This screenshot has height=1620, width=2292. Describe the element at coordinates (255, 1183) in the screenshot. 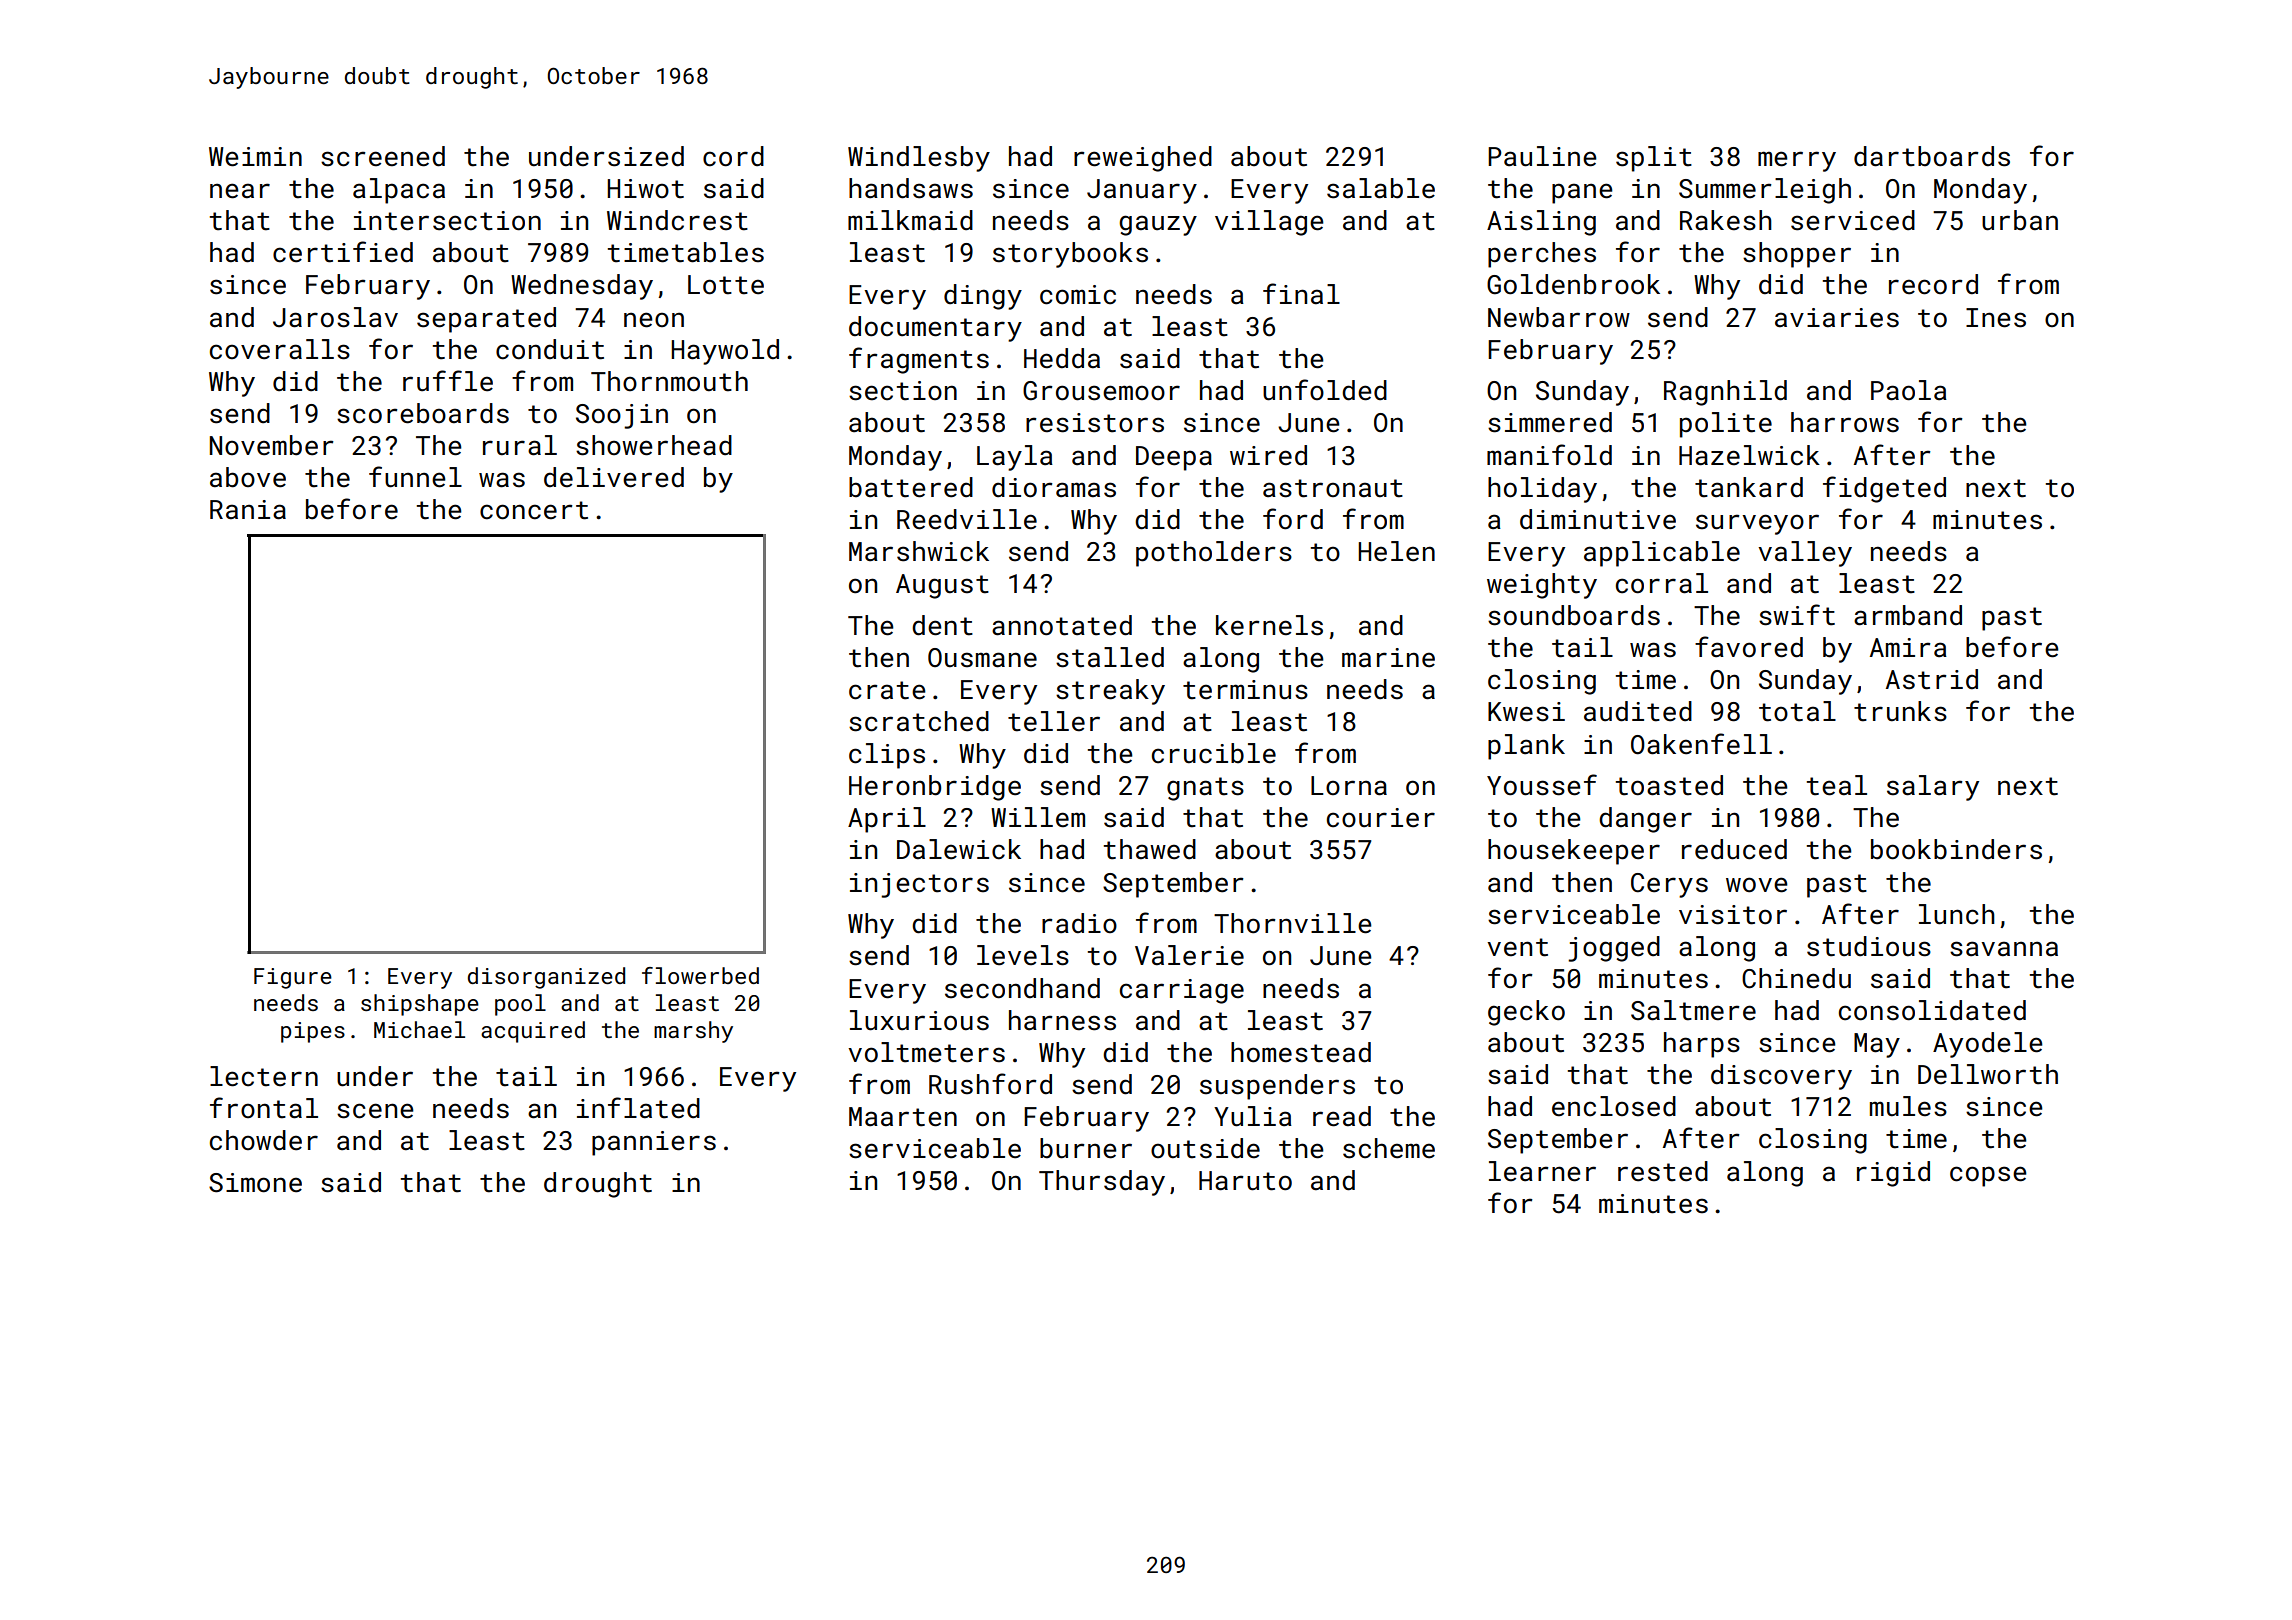

I see `Simone` at that location.
